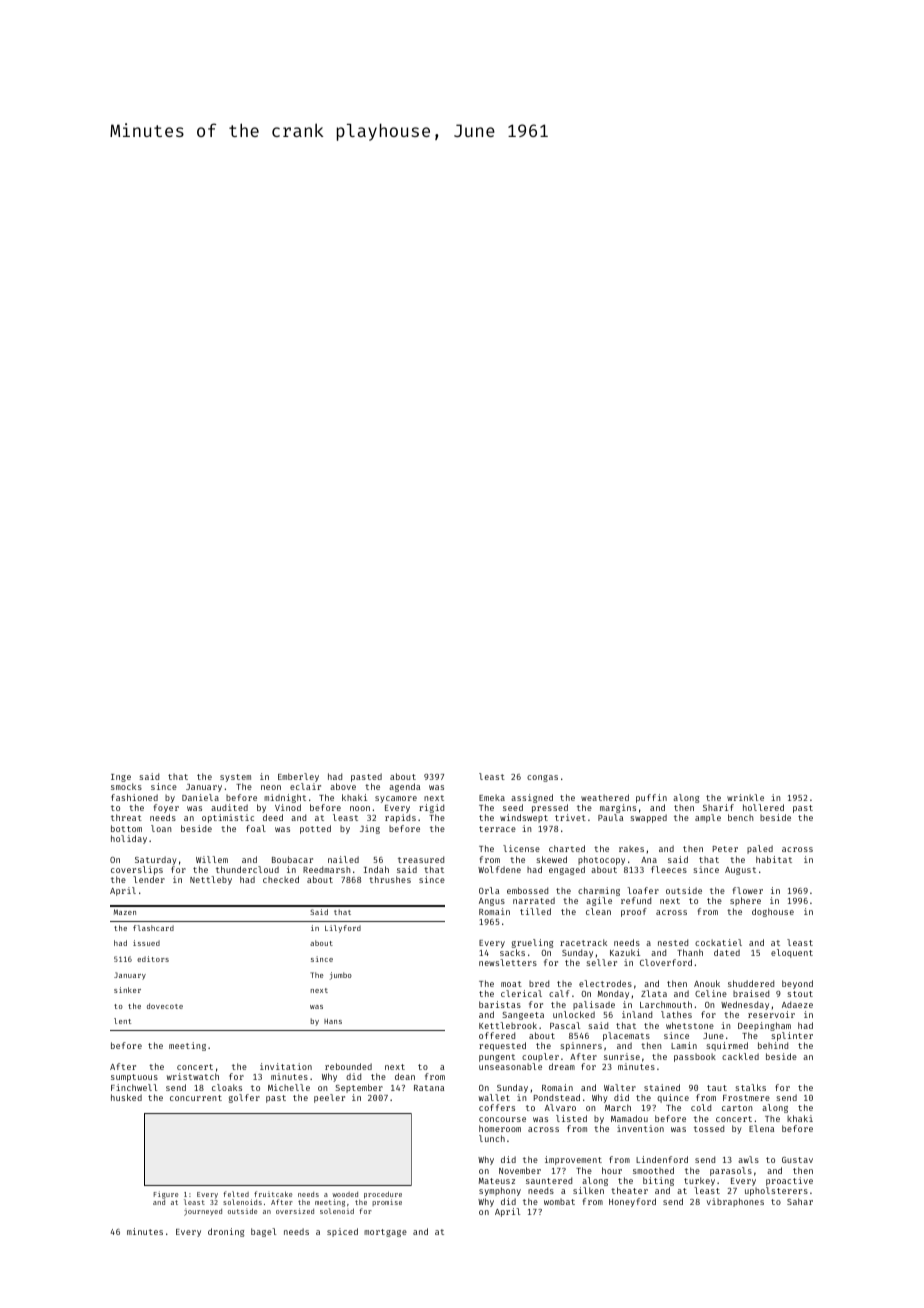  I want to click on mortgage, so click(385, 1233).
